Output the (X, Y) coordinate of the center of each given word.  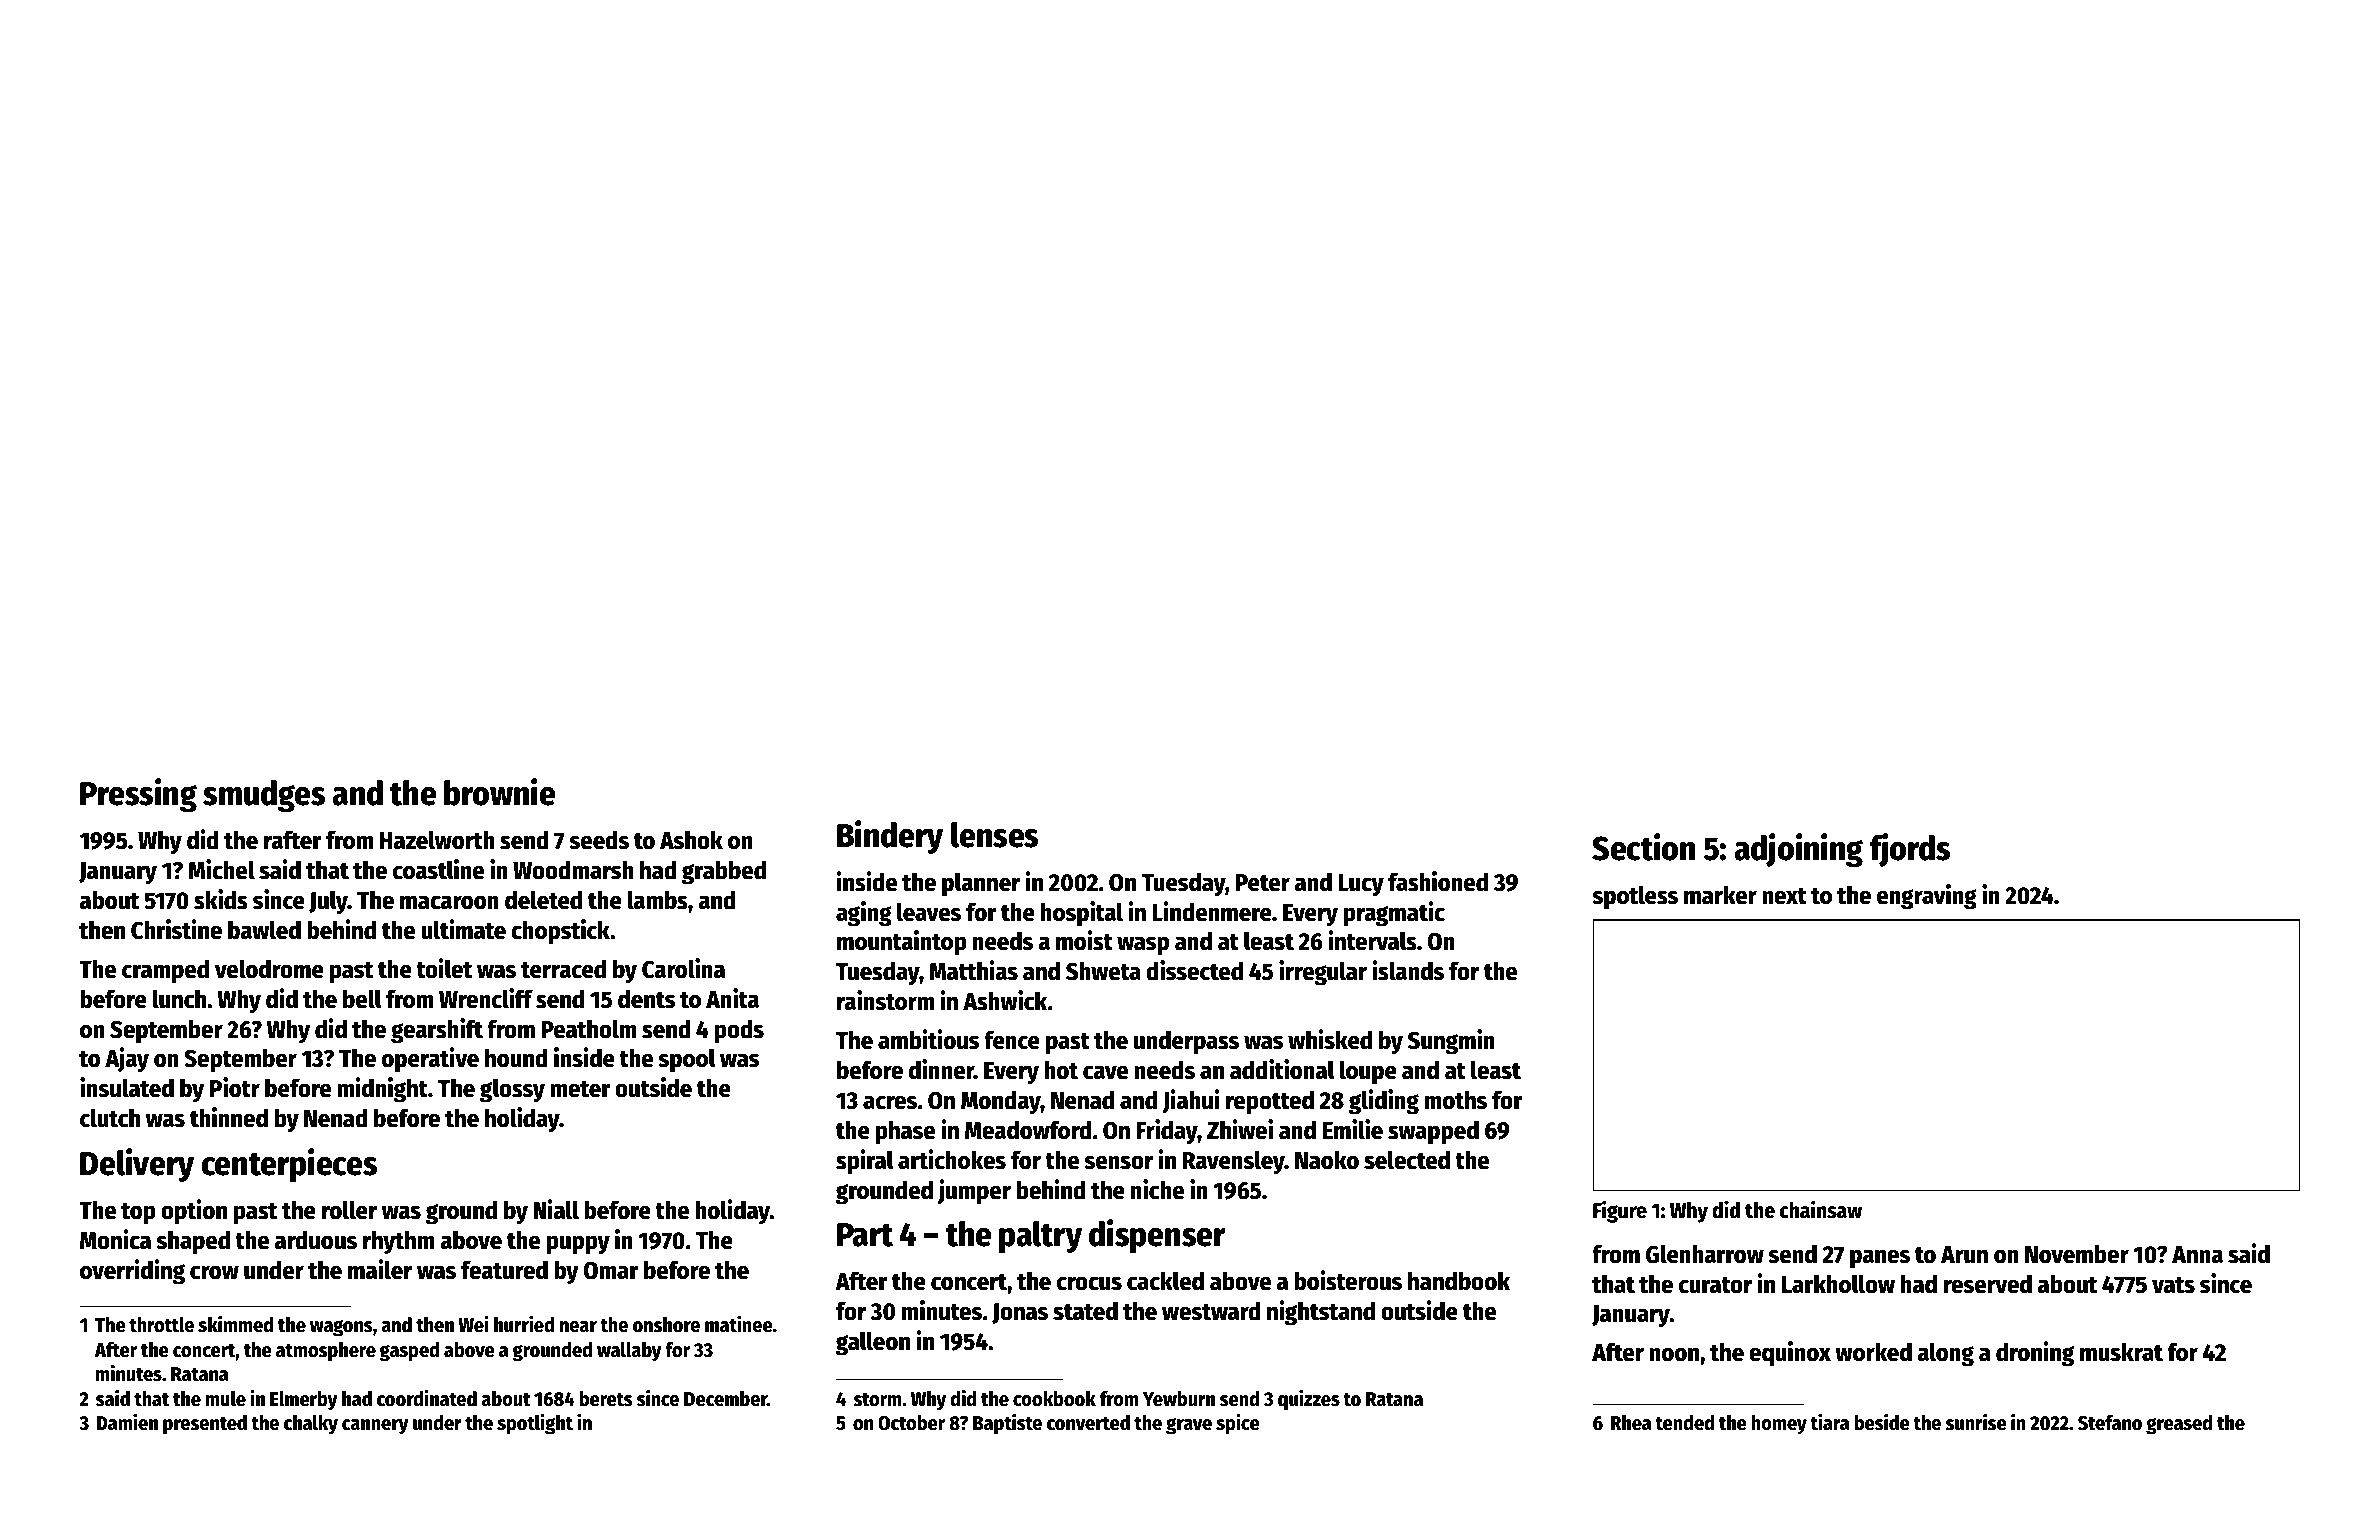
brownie (500, 792)
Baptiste (1007, 1424)
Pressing (138, 795)
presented (205, 1425)
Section (1643, 847)
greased (2179, 1425)
